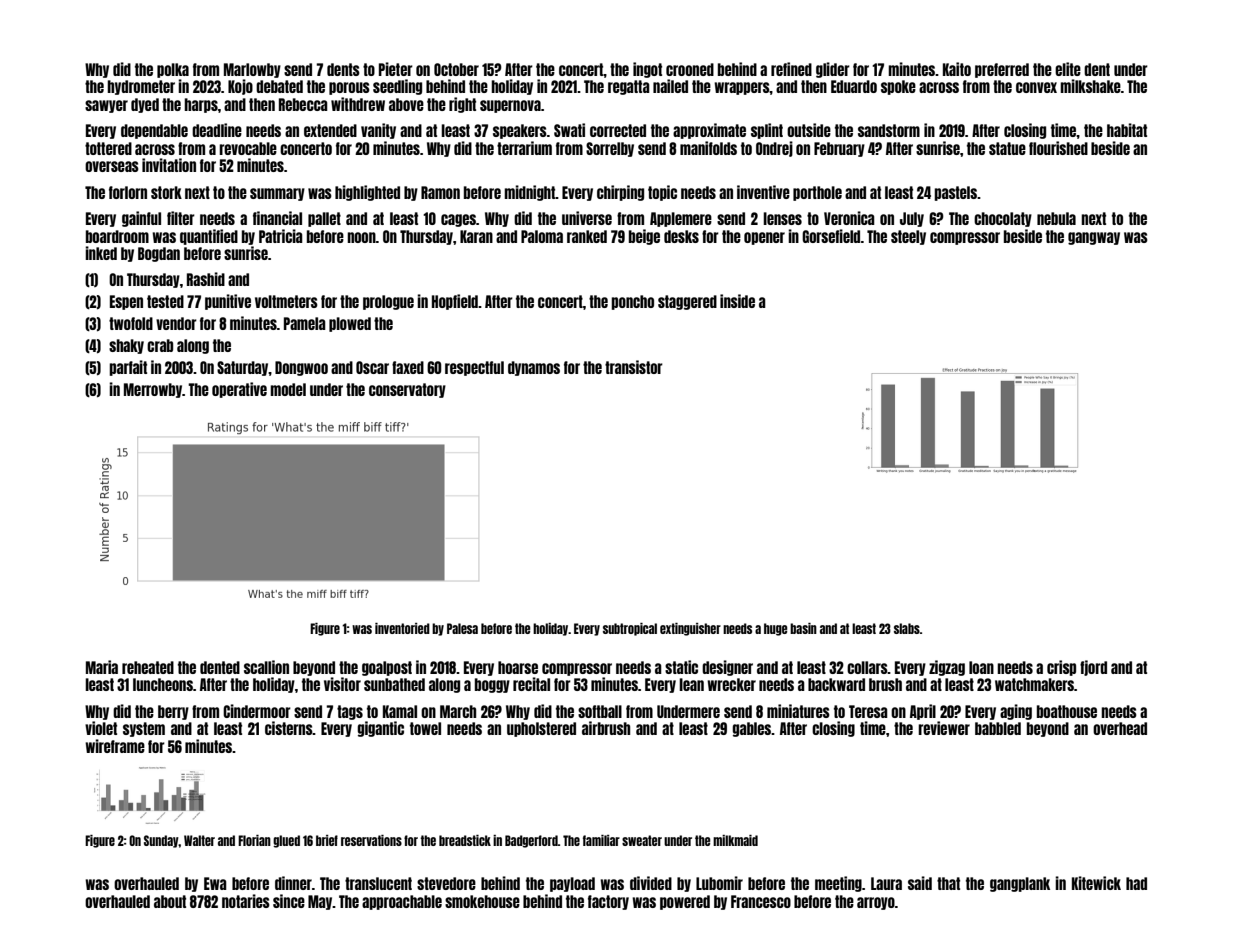 This screenshot has width=1233, height=952. What do you see at coordinates (277, 218) in the screenshot?
I see `financial` at bounding box center [277, 218].
